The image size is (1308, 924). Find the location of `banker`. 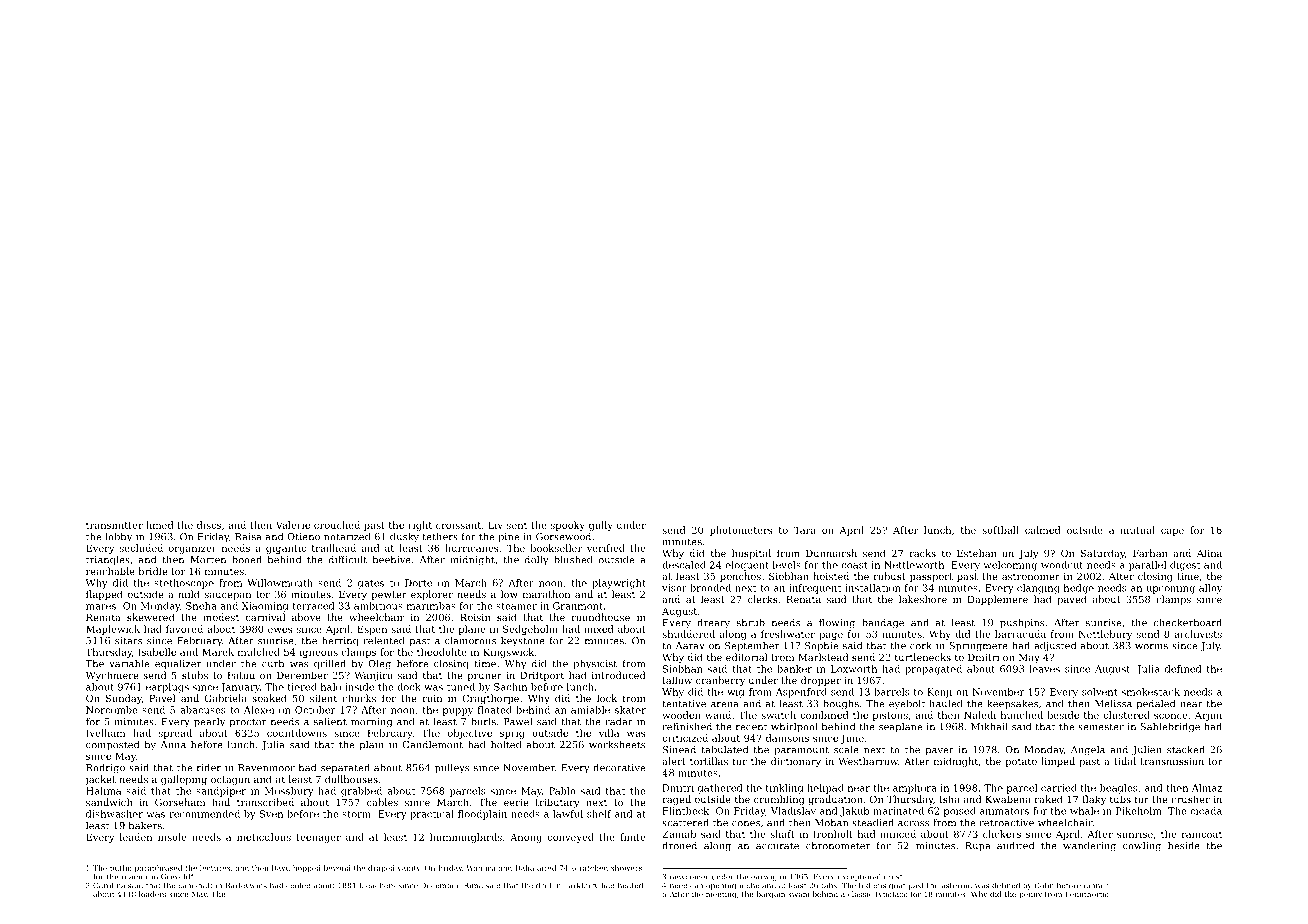

banker is located at coordinates (794, 669).
